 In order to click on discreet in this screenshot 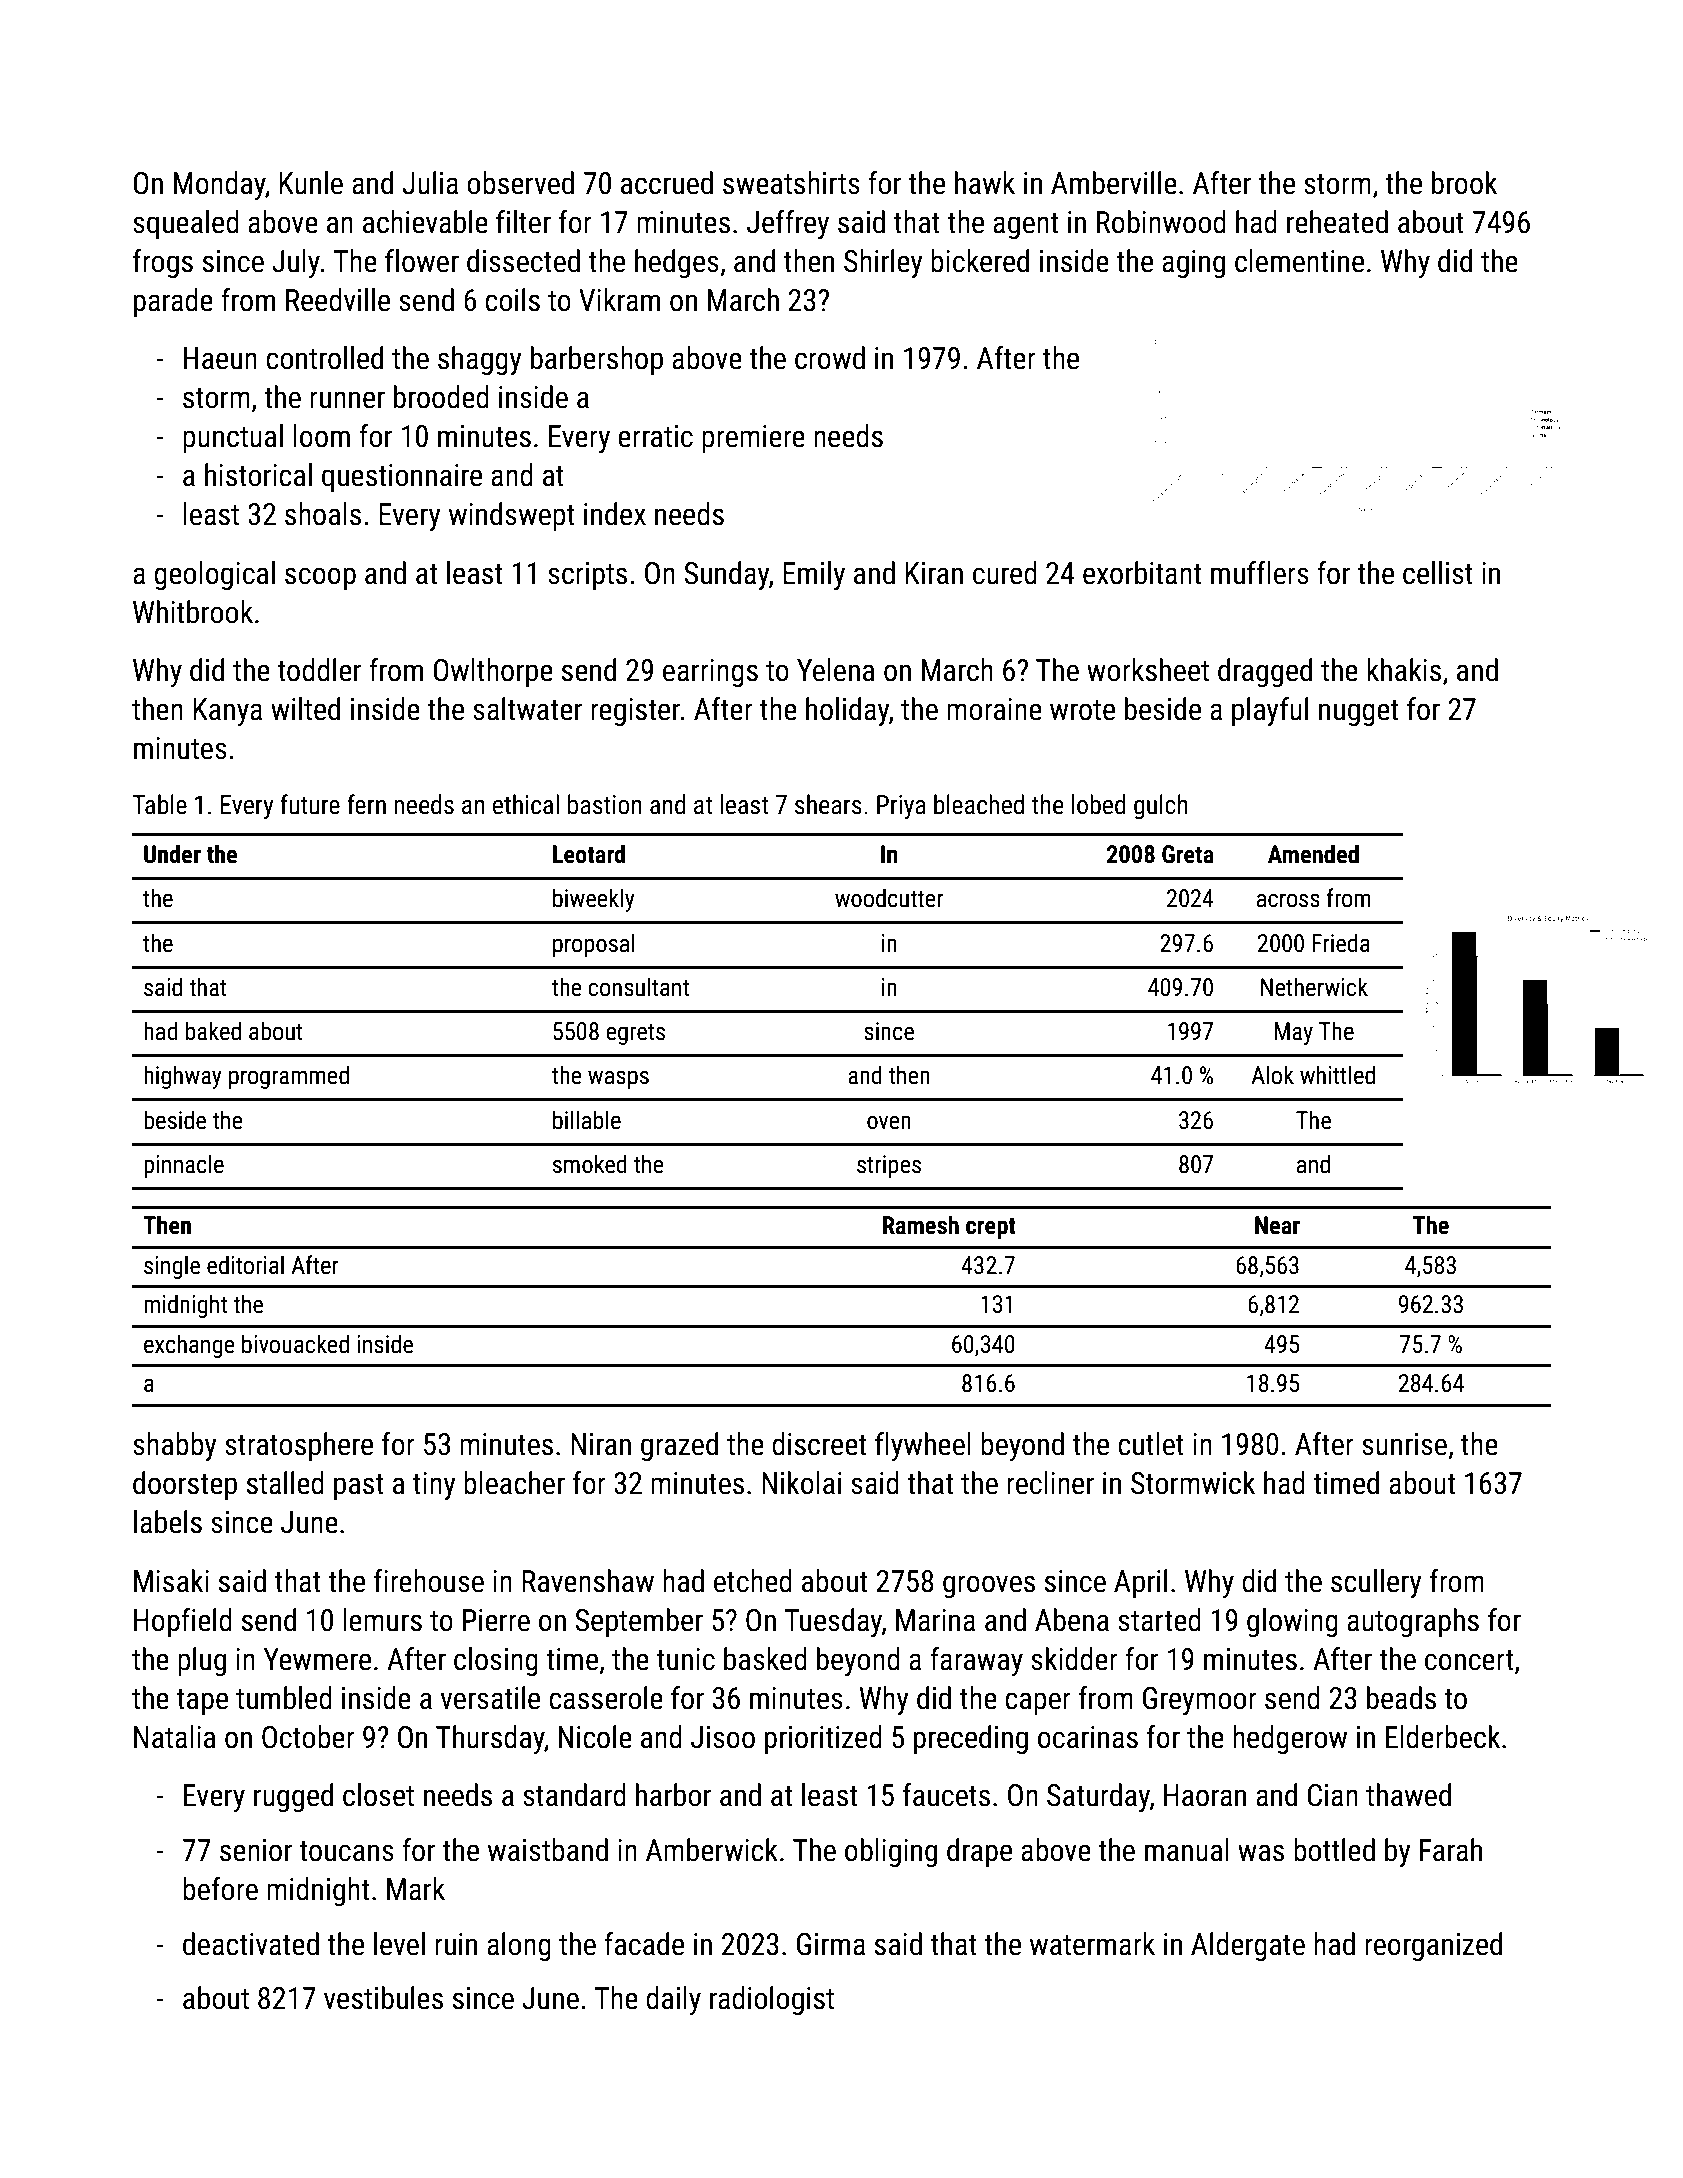, I will do `click(819, 1444)`.
